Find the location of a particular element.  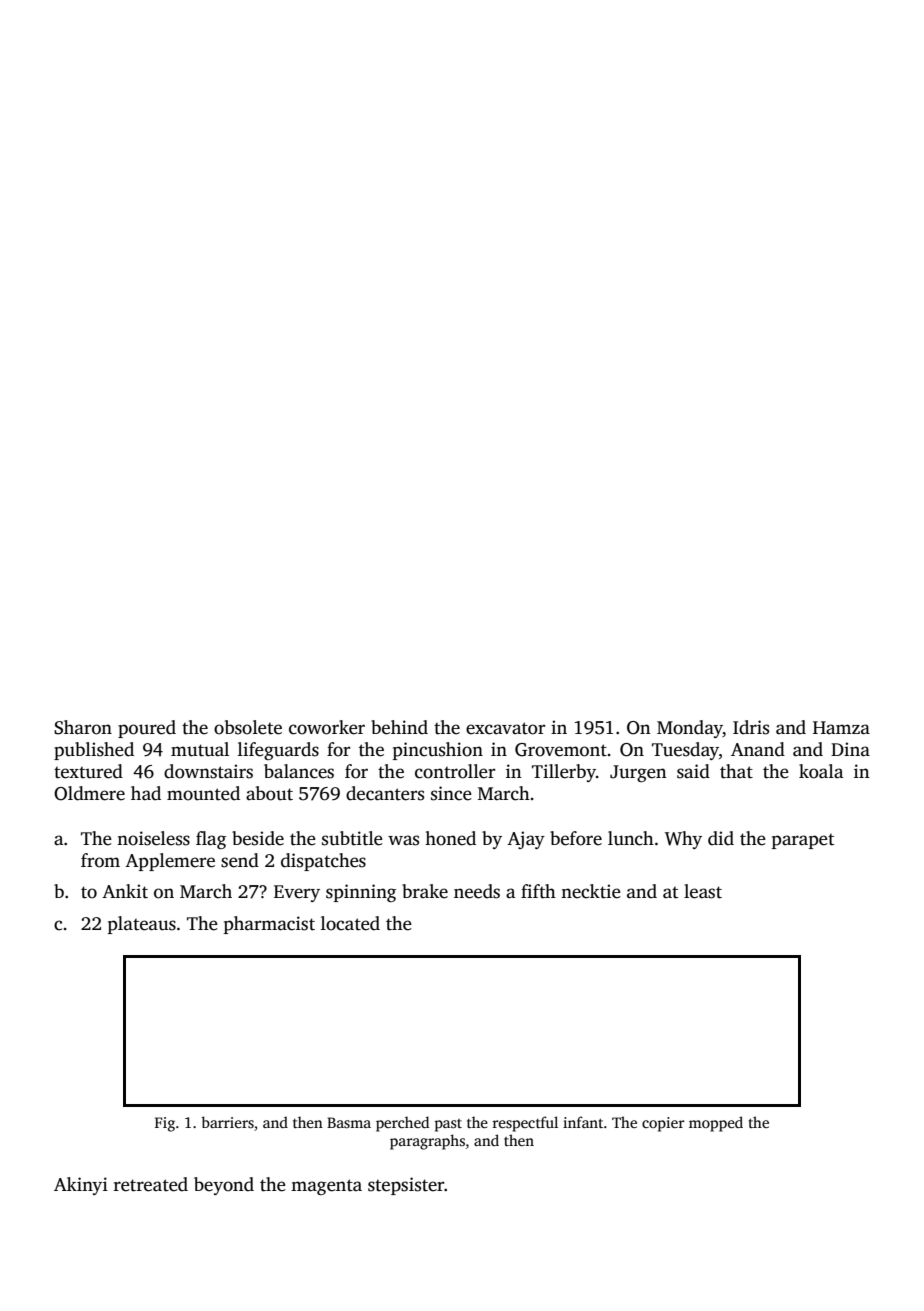

Sharon is located at coordinates (83, 727).
